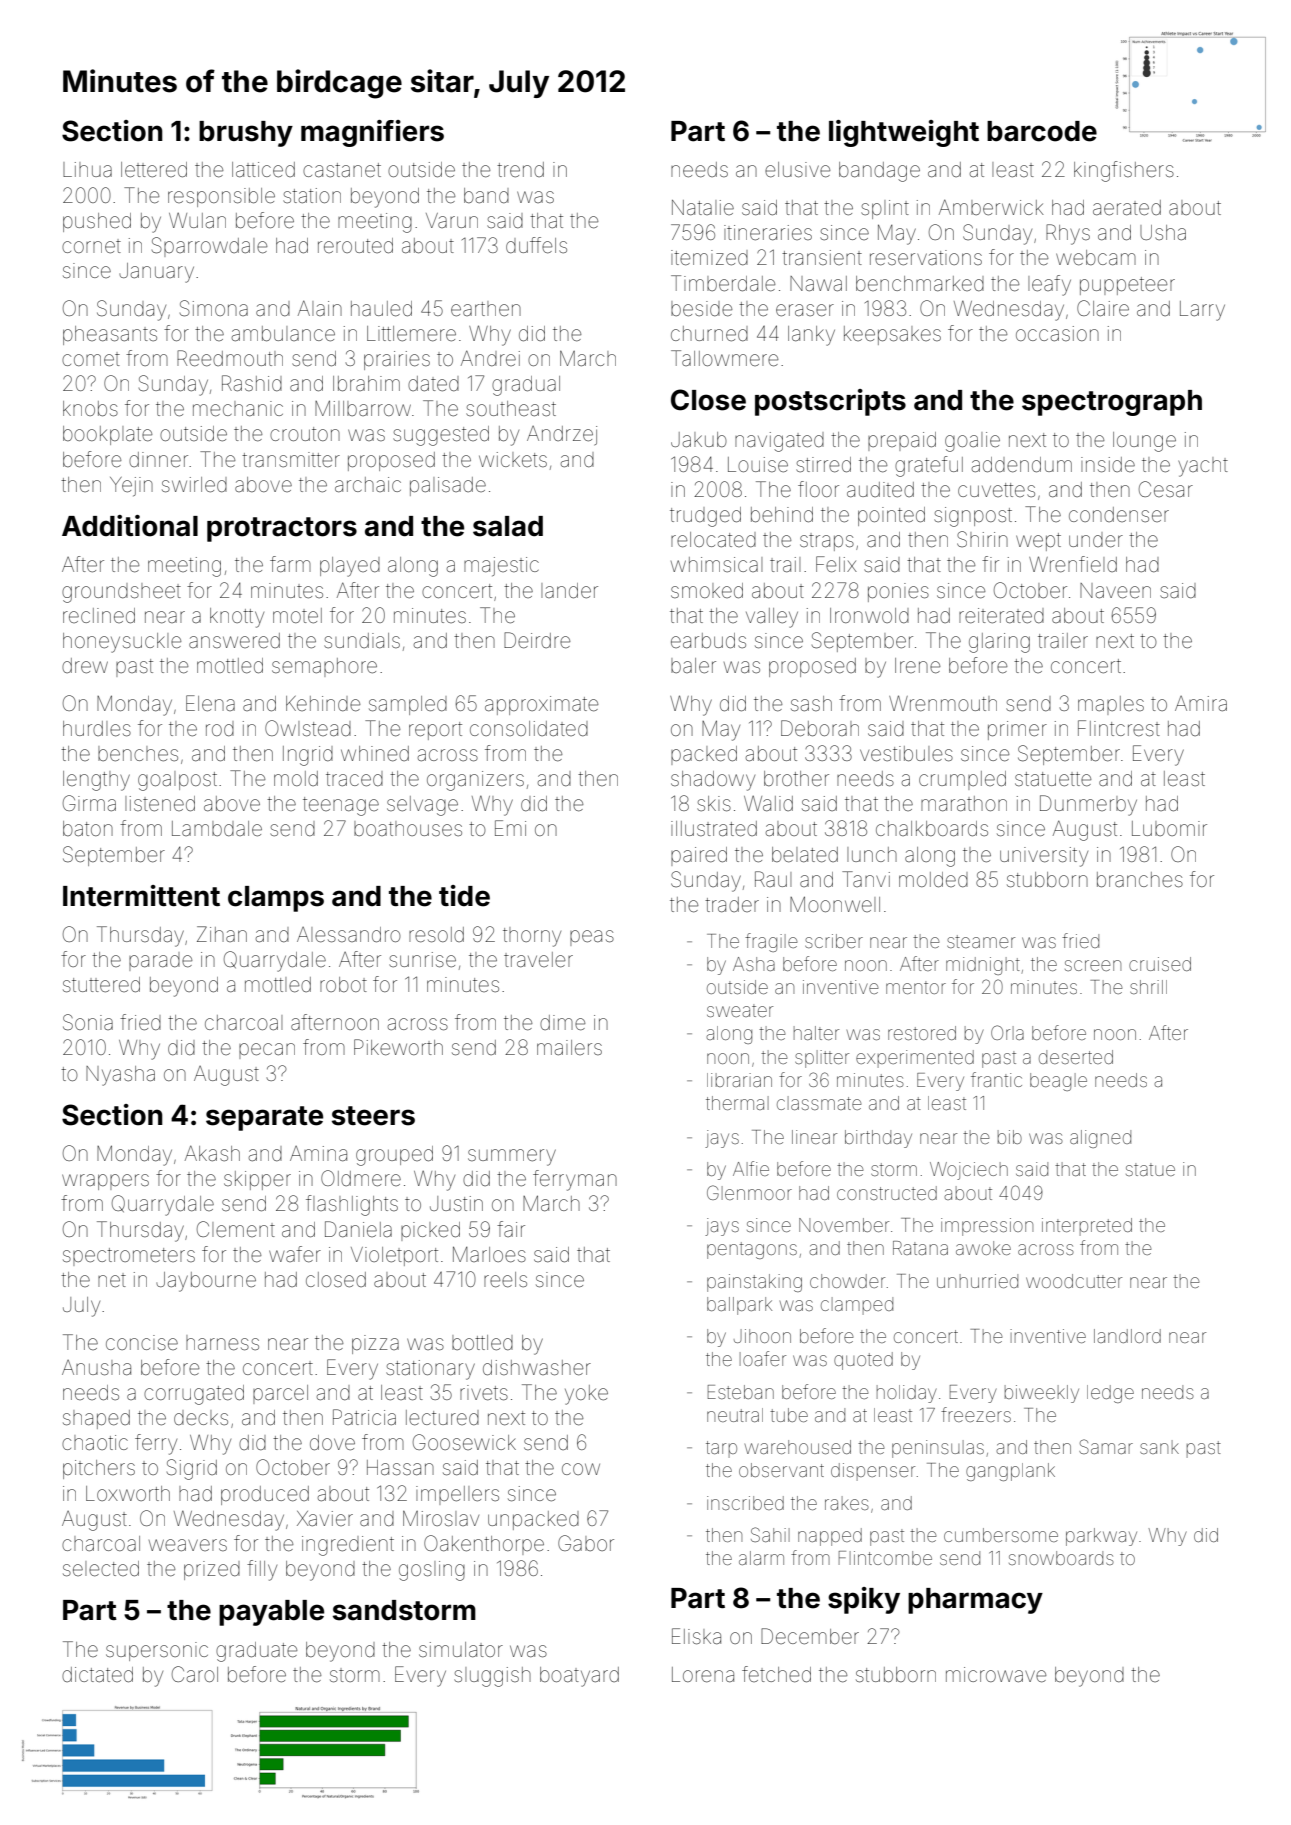  I want to click on Additional, so click(130, 526).
